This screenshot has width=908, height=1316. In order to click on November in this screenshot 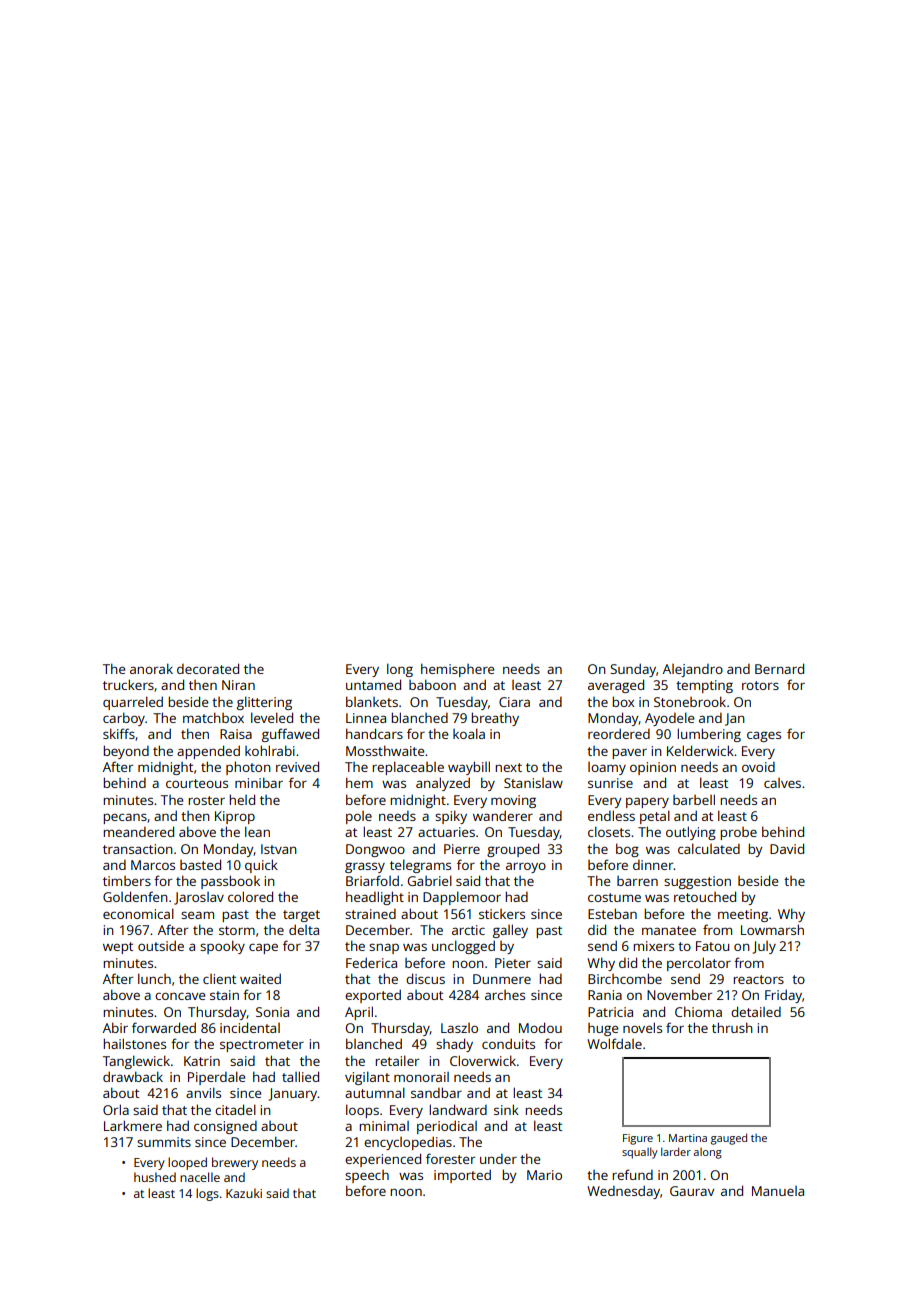, I will do `click(679, 994)`.
